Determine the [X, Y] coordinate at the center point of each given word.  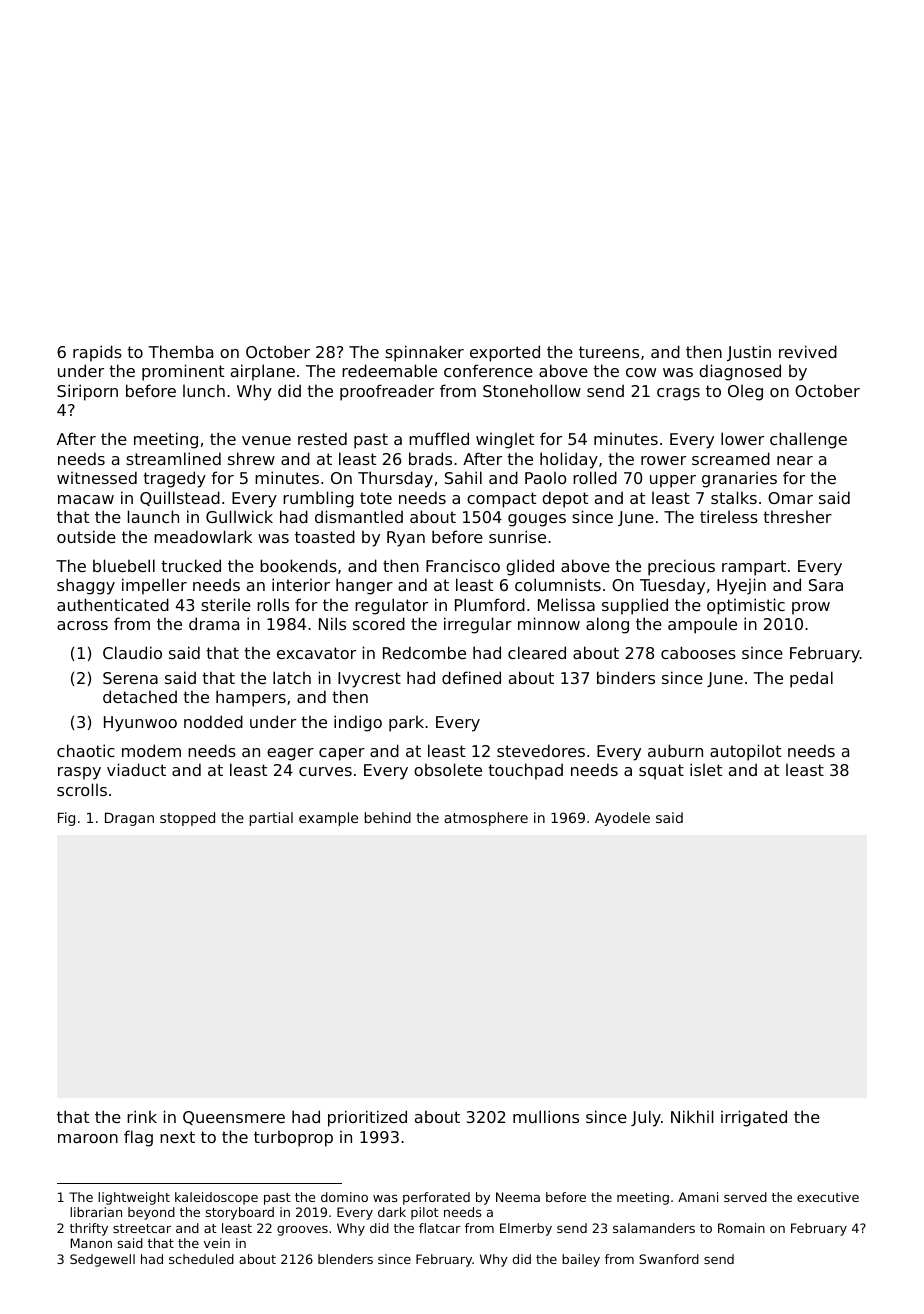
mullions [546, 1116]
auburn [675, 750]
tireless [729, 516]
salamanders [654, 1228]
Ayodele [622, 819]
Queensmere [234, 1118]
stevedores [541, 750]
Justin [749, 353]
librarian [96, 1212]
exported [505, 353]
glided [530, 567]
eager [290, 754]
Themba [181, 351]
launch [153, 516]
